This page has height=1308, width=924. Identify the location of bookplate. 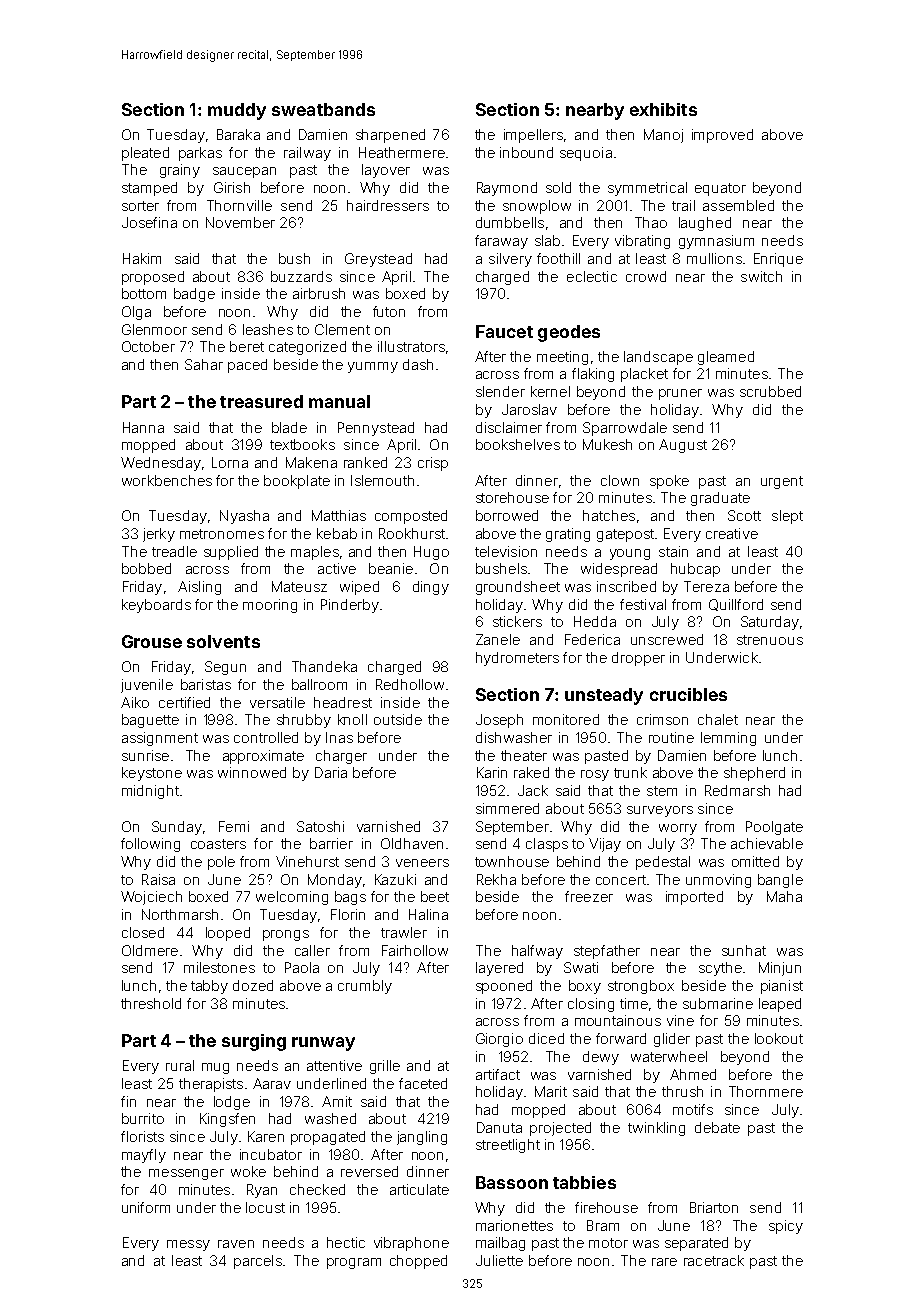
(297, 482).
